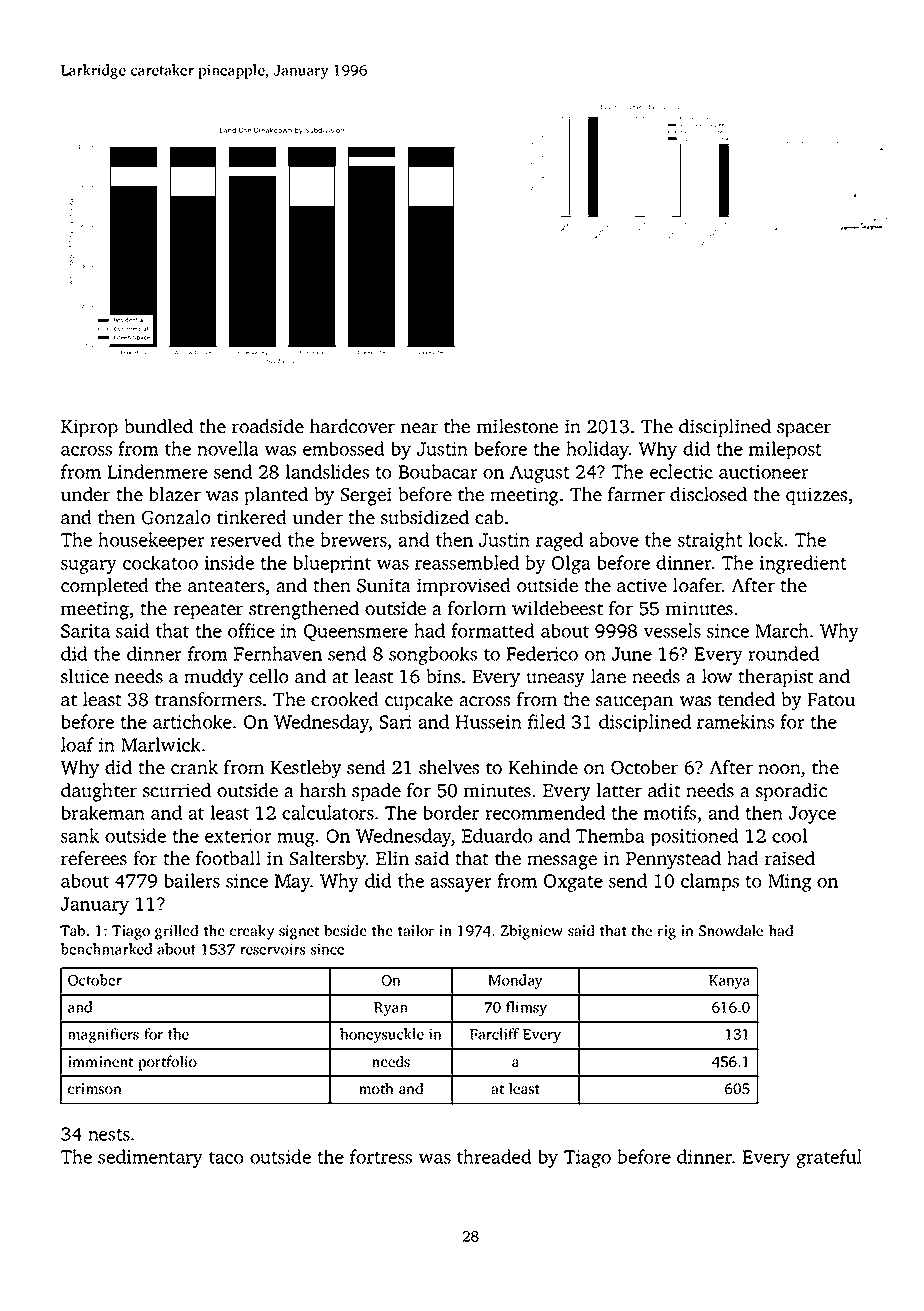  I want to click on holiday, so click(597, 450).
